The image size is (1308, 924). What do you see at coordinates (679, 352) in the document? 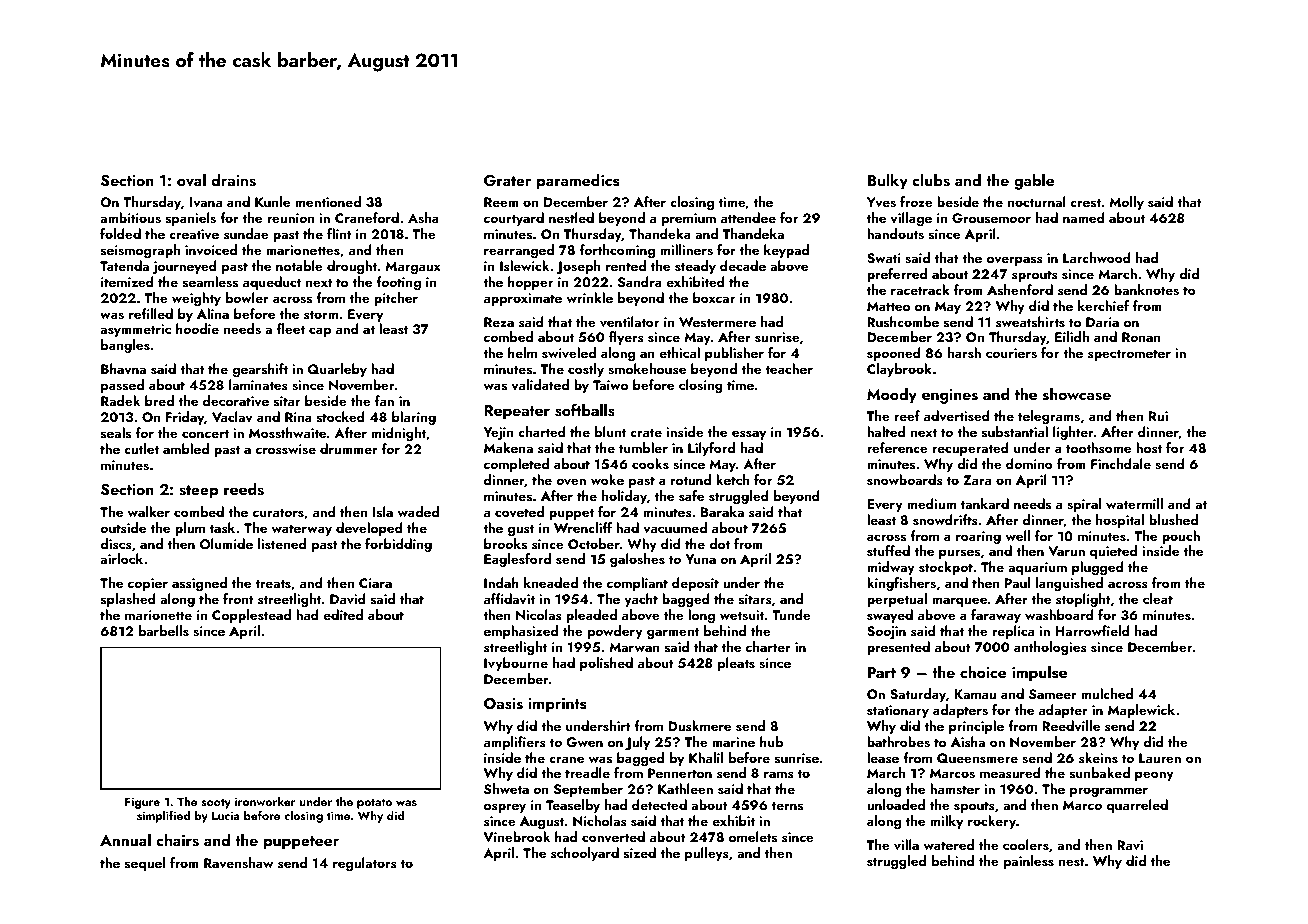
I see `ethical` at bounding box center [679, 352].
